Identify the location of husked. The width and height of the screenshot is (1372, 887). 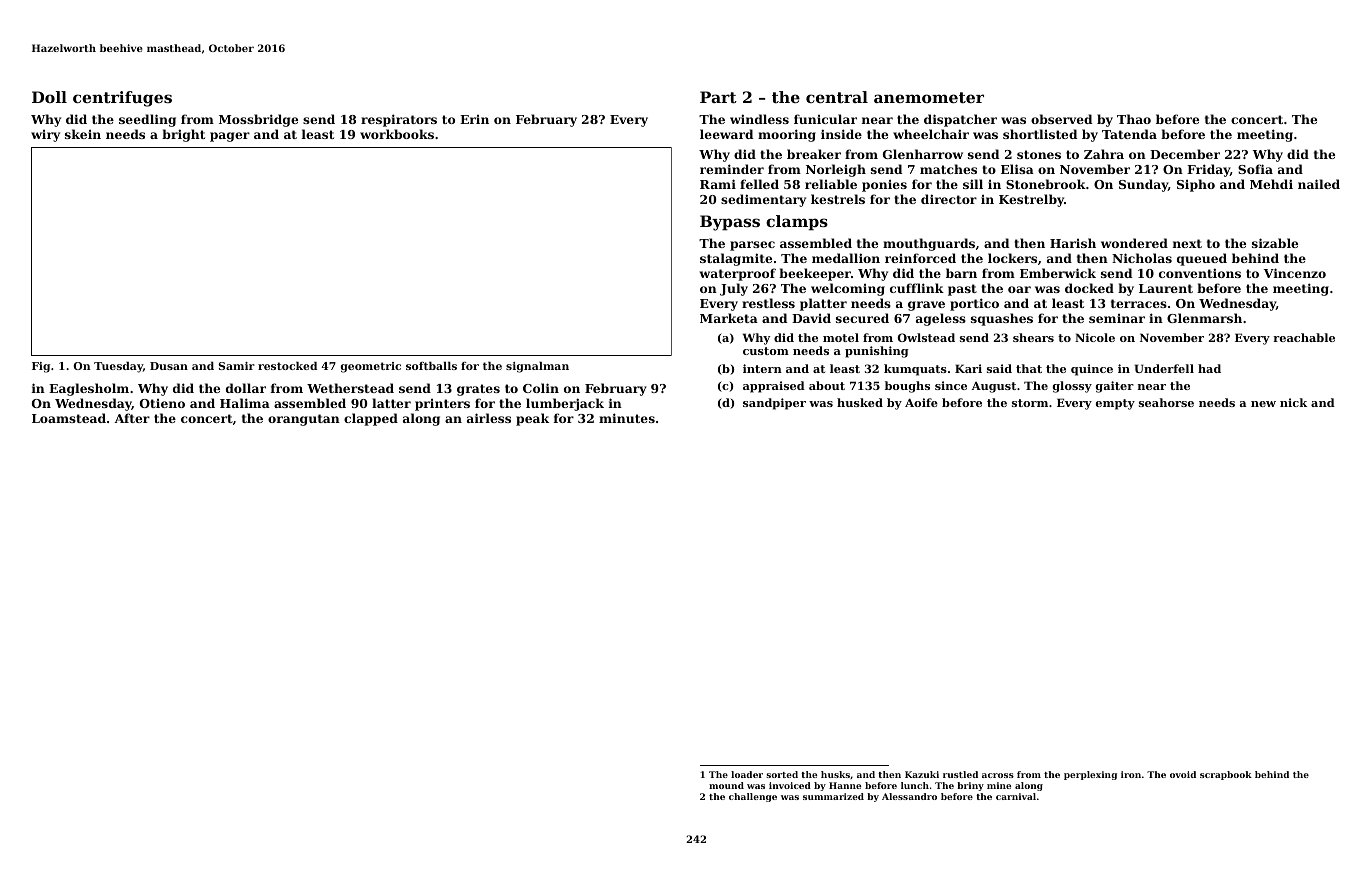
(860, 402).
